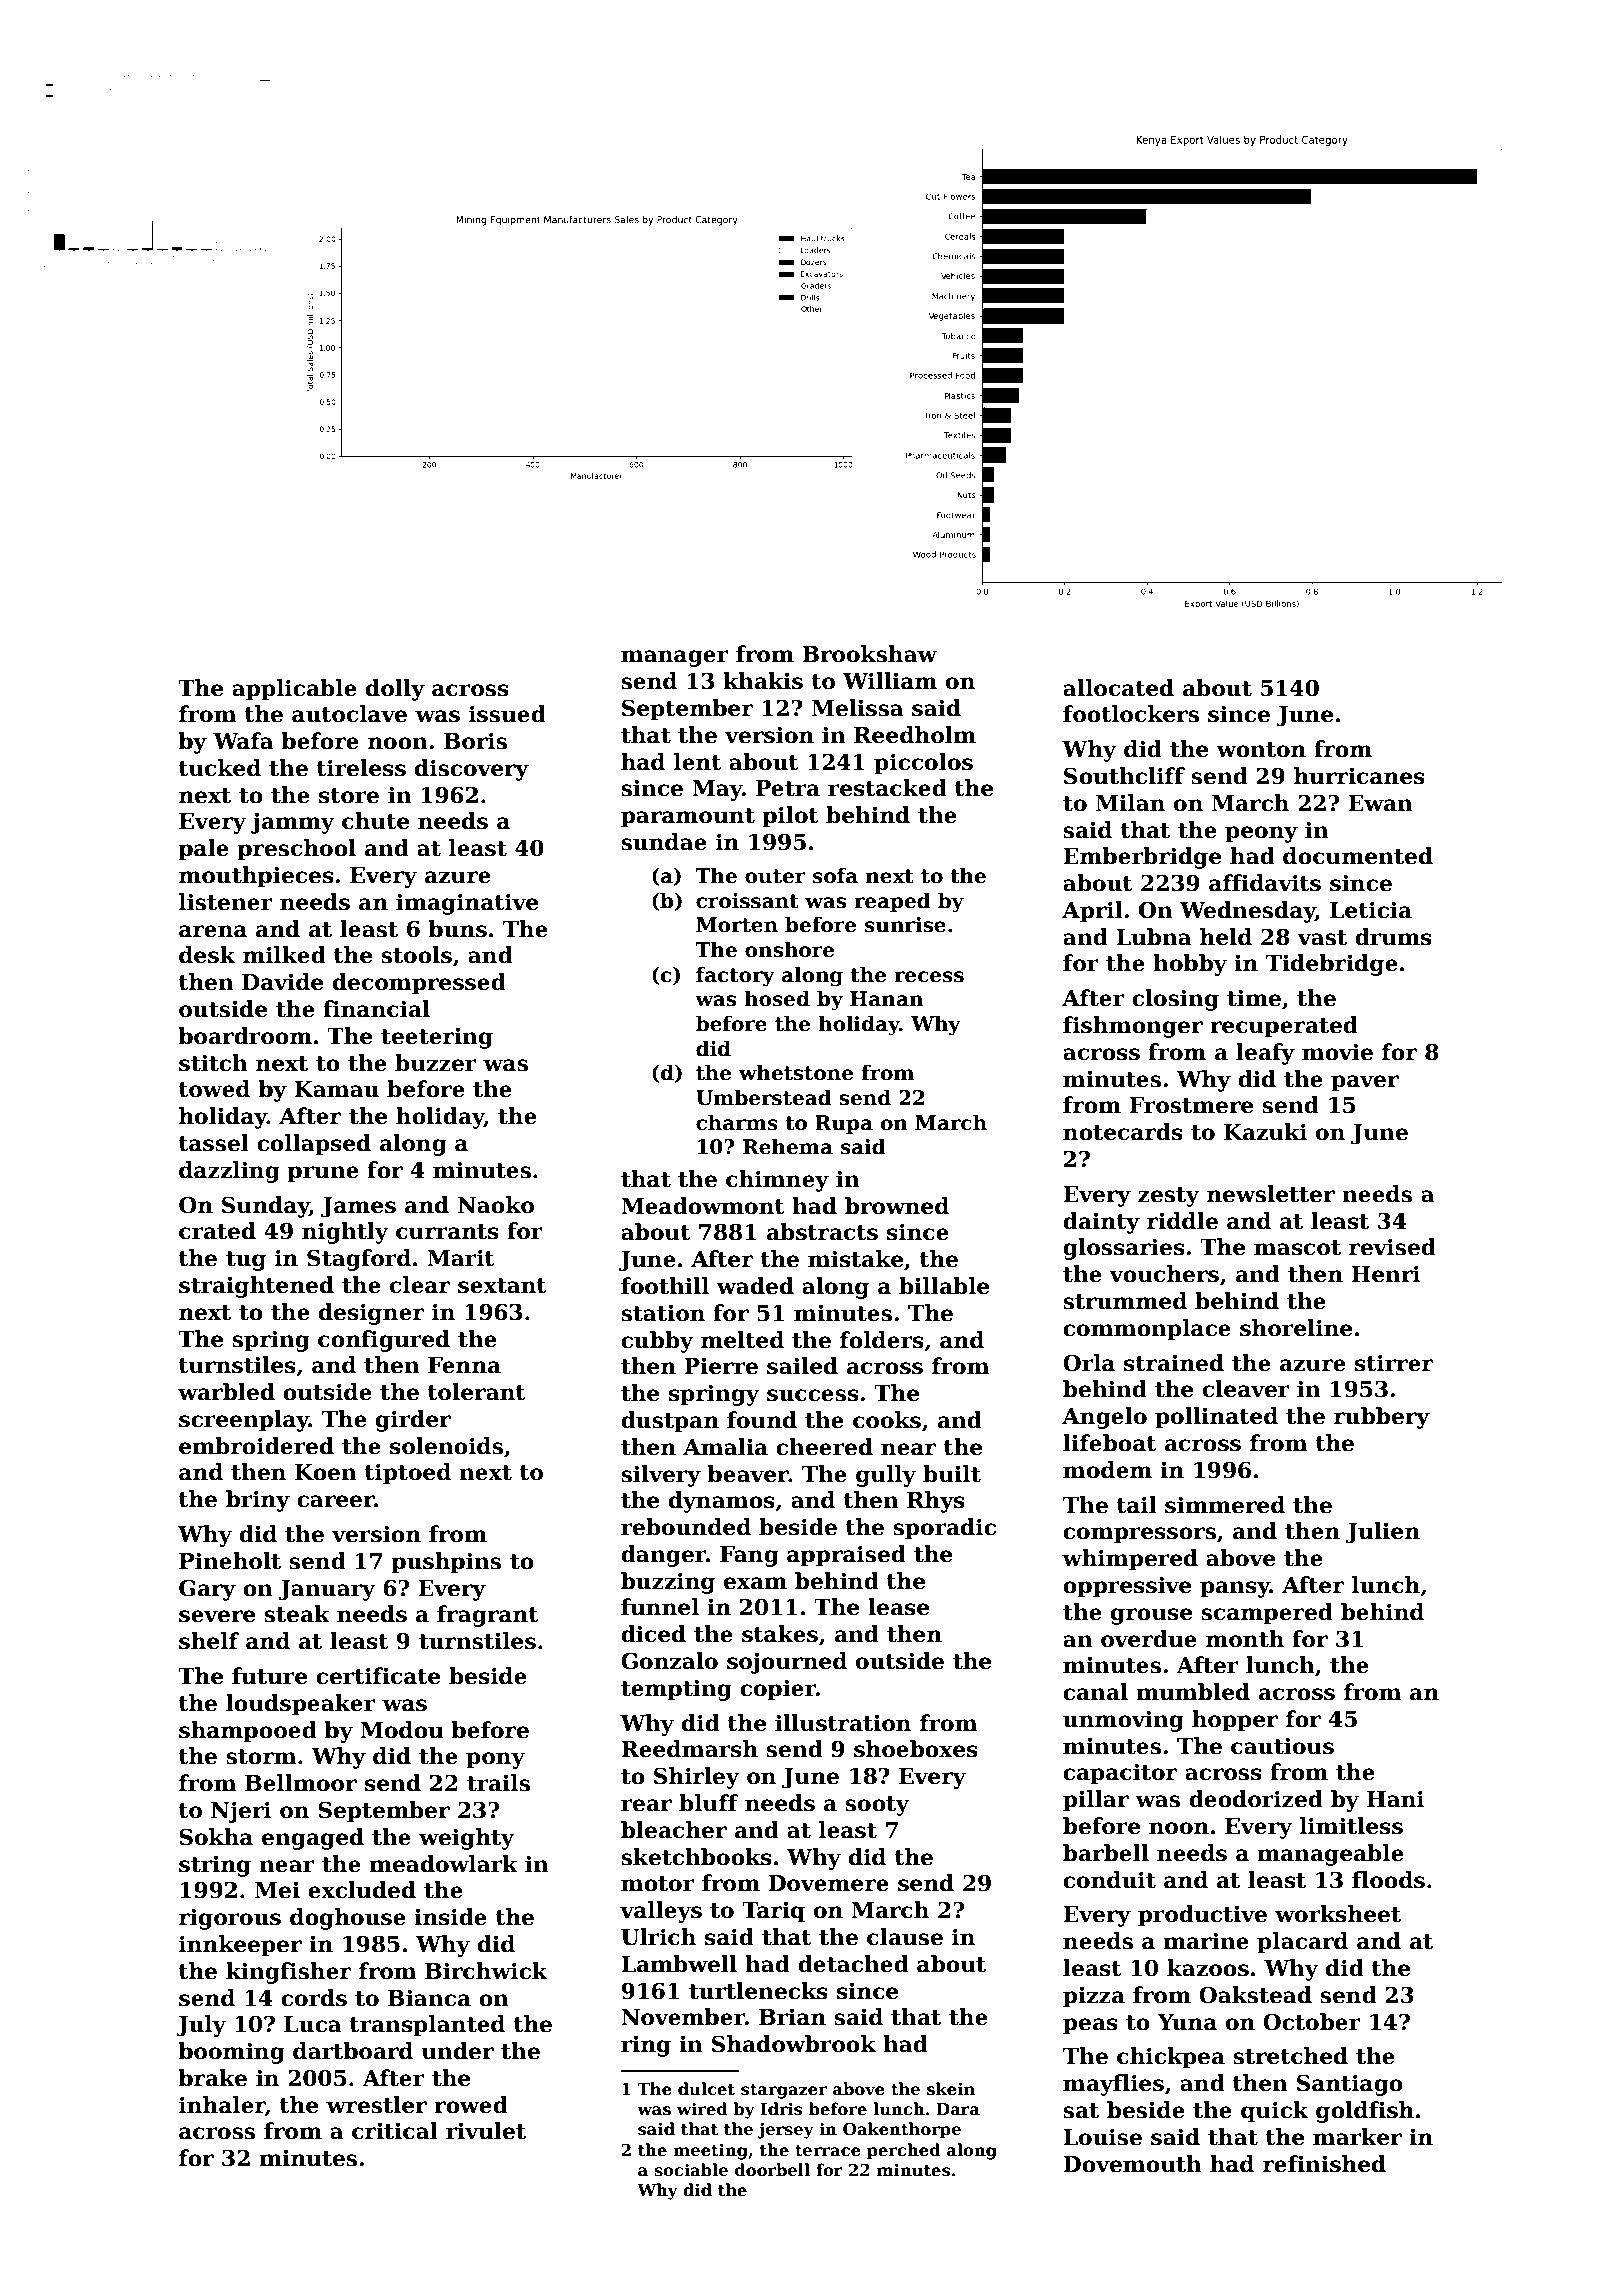 Image resolution: width=1620 pixels, height=2292 pixels. What do you see at coordinates (1118, 688) in the page?
I see `allocated` at bounding box center [1118, 688].
